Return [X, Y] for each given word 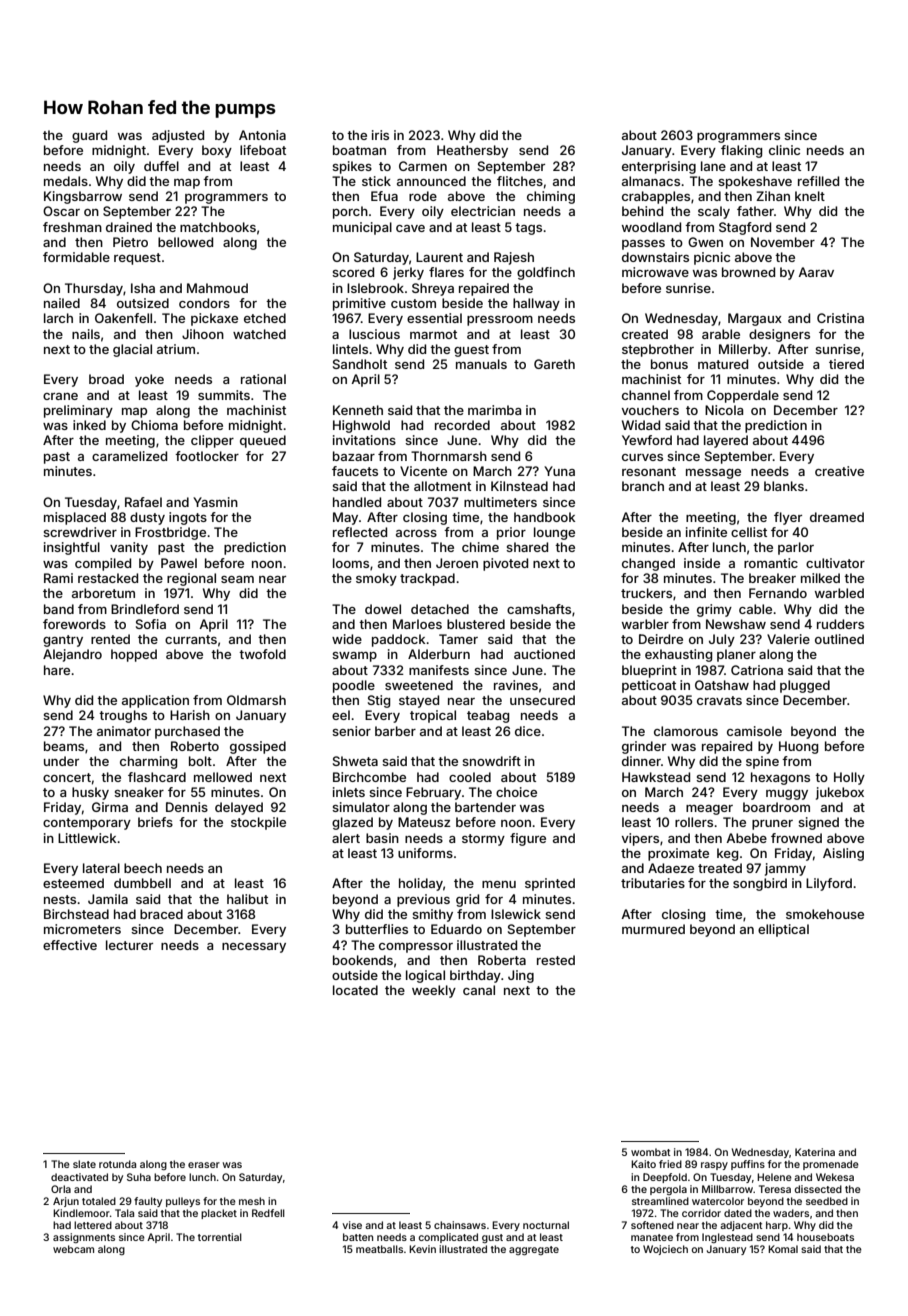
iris [380, 135]
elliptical [783, 930]
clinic [784, 150]
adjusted [178, 136]
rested [556, 960]
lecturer [129, 945]
